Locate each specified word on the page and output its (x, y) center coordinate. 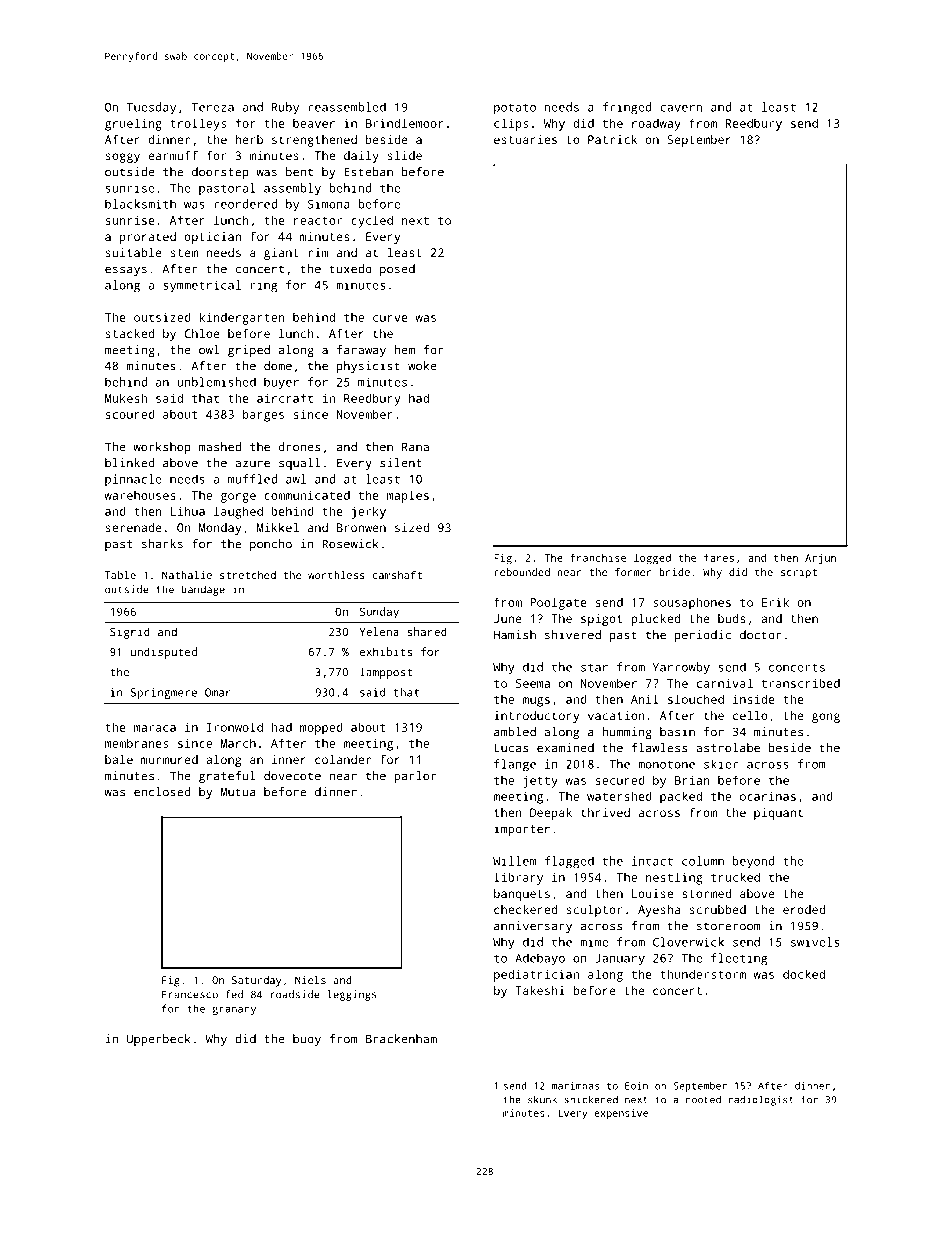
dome (278, 366)
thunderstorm (703, 974)
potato (515, 109)
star (594, 667)
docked (804, 974)
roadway (656, 125)
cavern (681, 108)
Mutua (238, 792)
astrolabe (728, 748)
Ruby (285, 108)
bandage (203, 590)
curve (390, 318)
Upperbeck (158, 1040)
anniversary (533, 927)
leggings (352, 995)
